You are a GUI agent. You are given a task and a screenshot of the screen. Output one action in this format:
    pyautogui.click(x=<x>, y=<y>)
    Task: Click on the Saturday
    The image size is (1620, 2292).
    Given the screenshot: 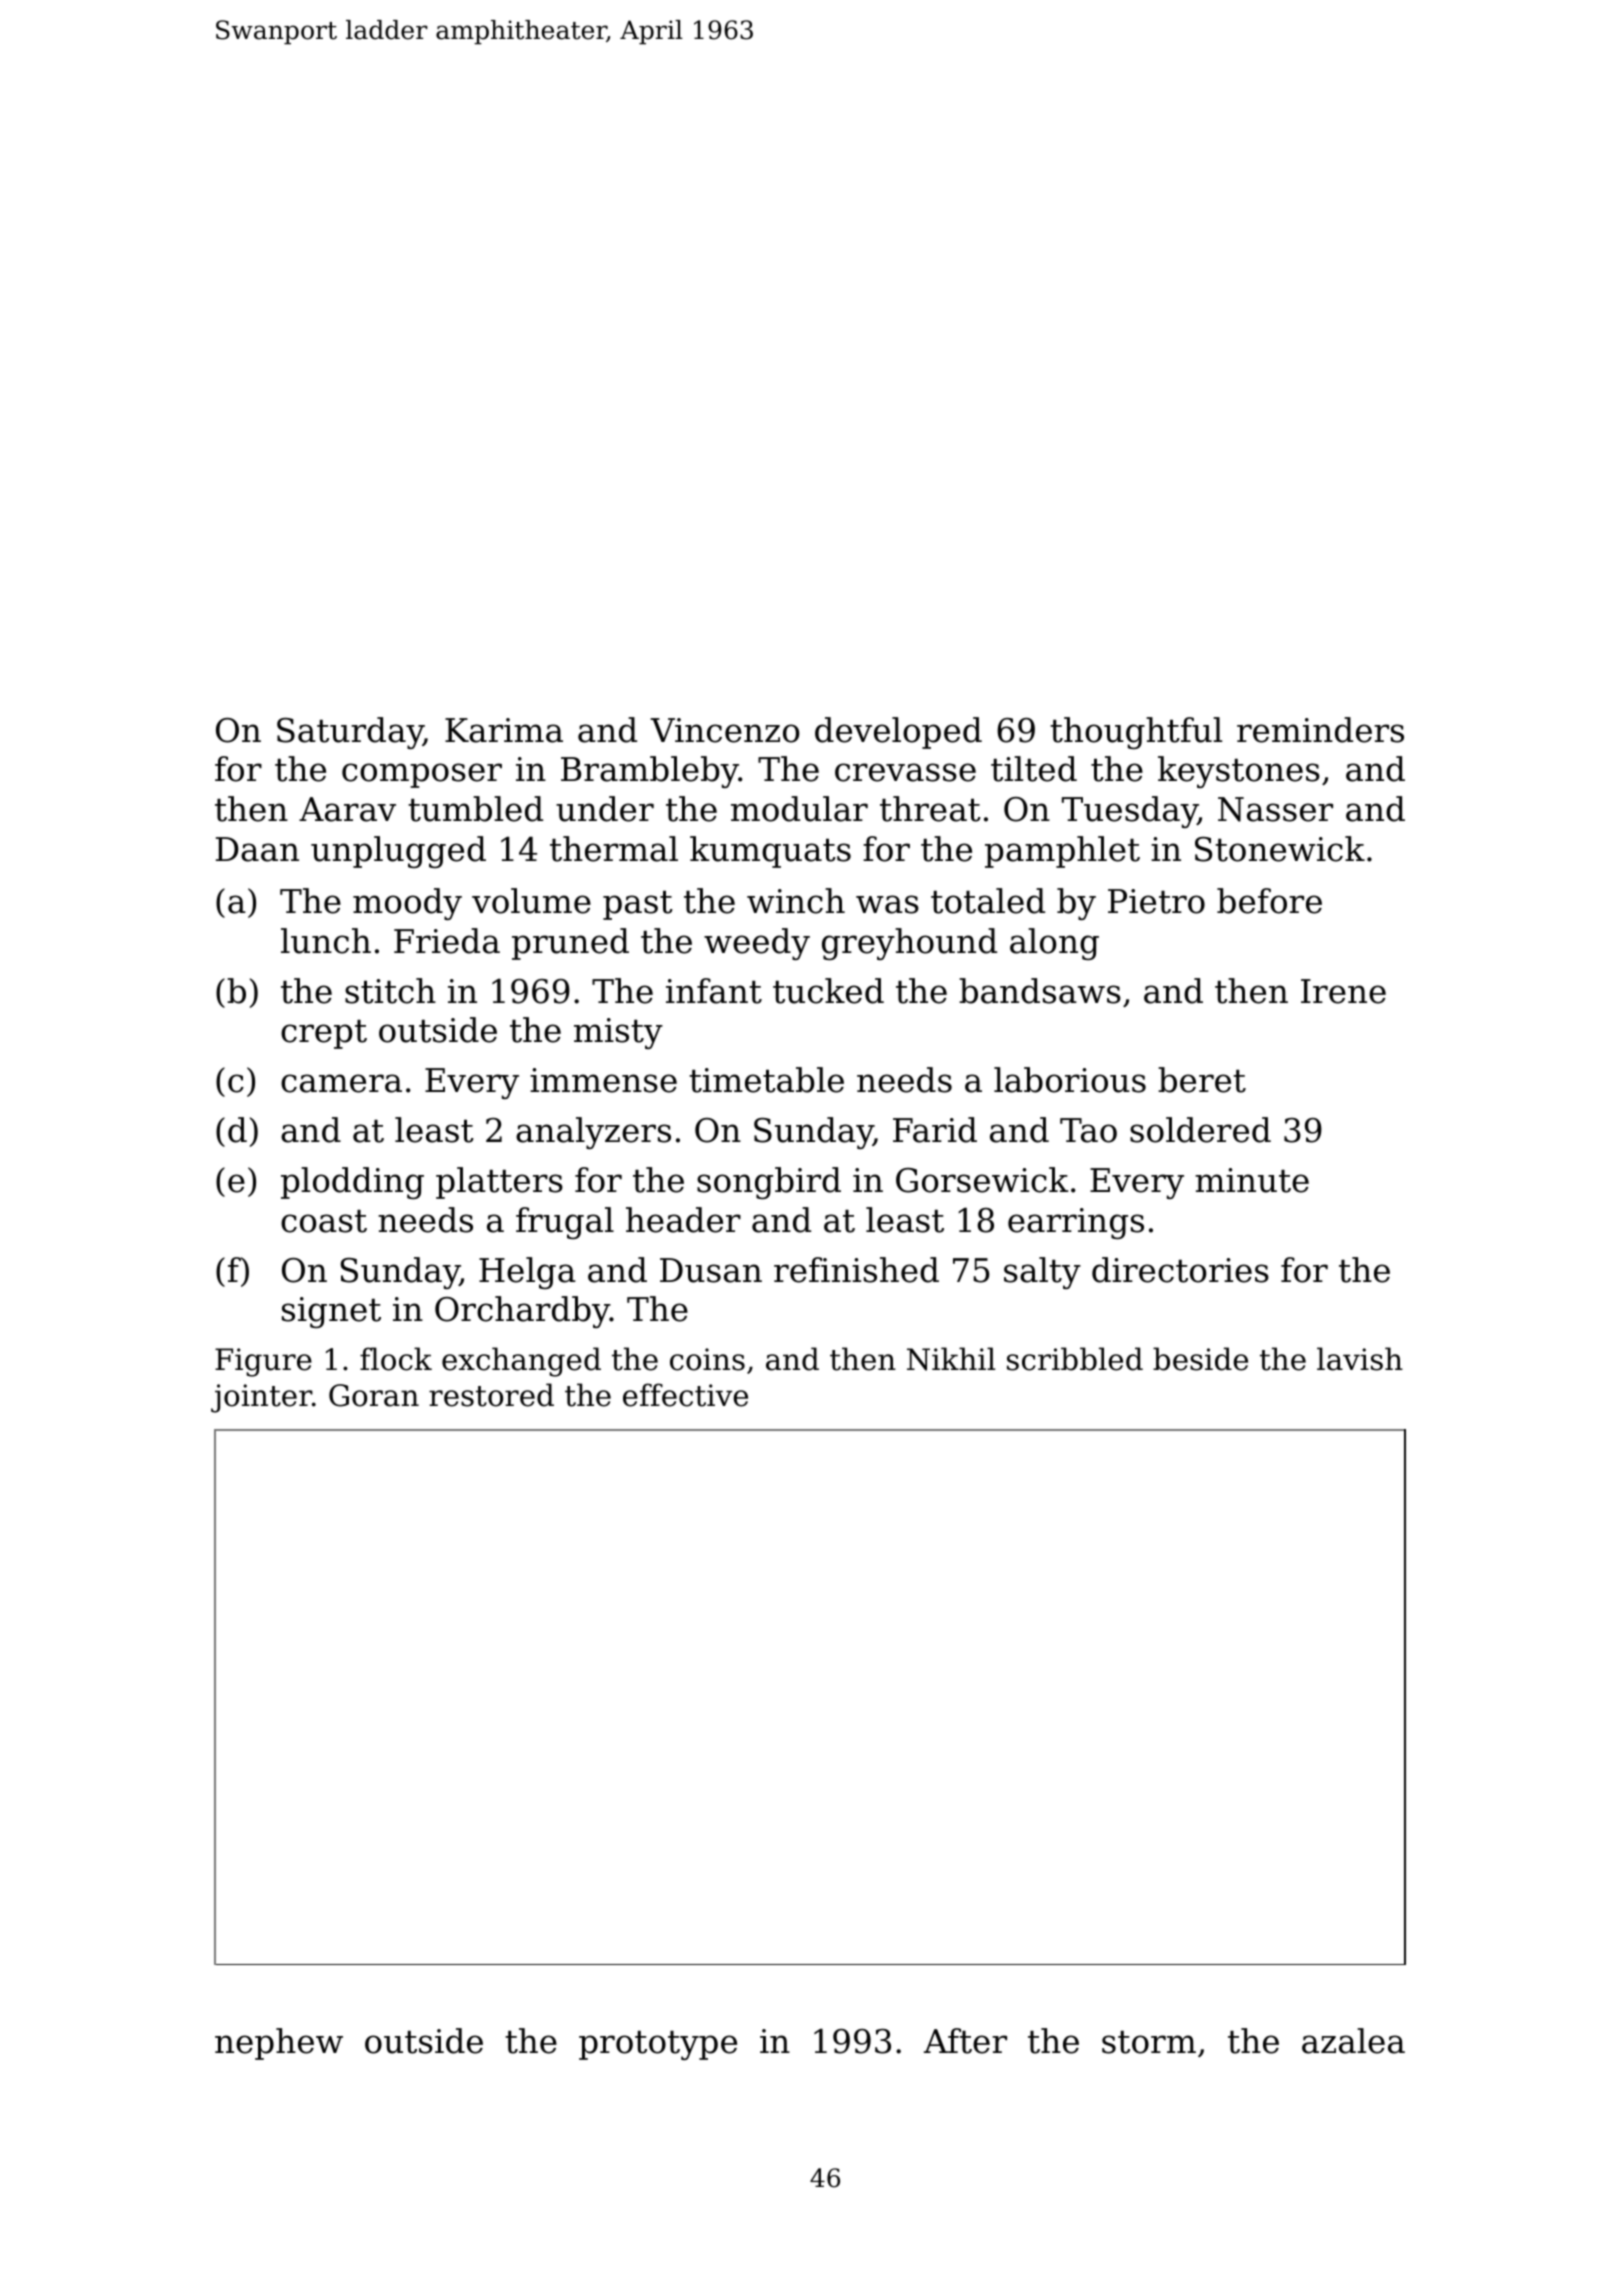 What is the action you would take?
    pyautogui.click(x=350, y=733)
